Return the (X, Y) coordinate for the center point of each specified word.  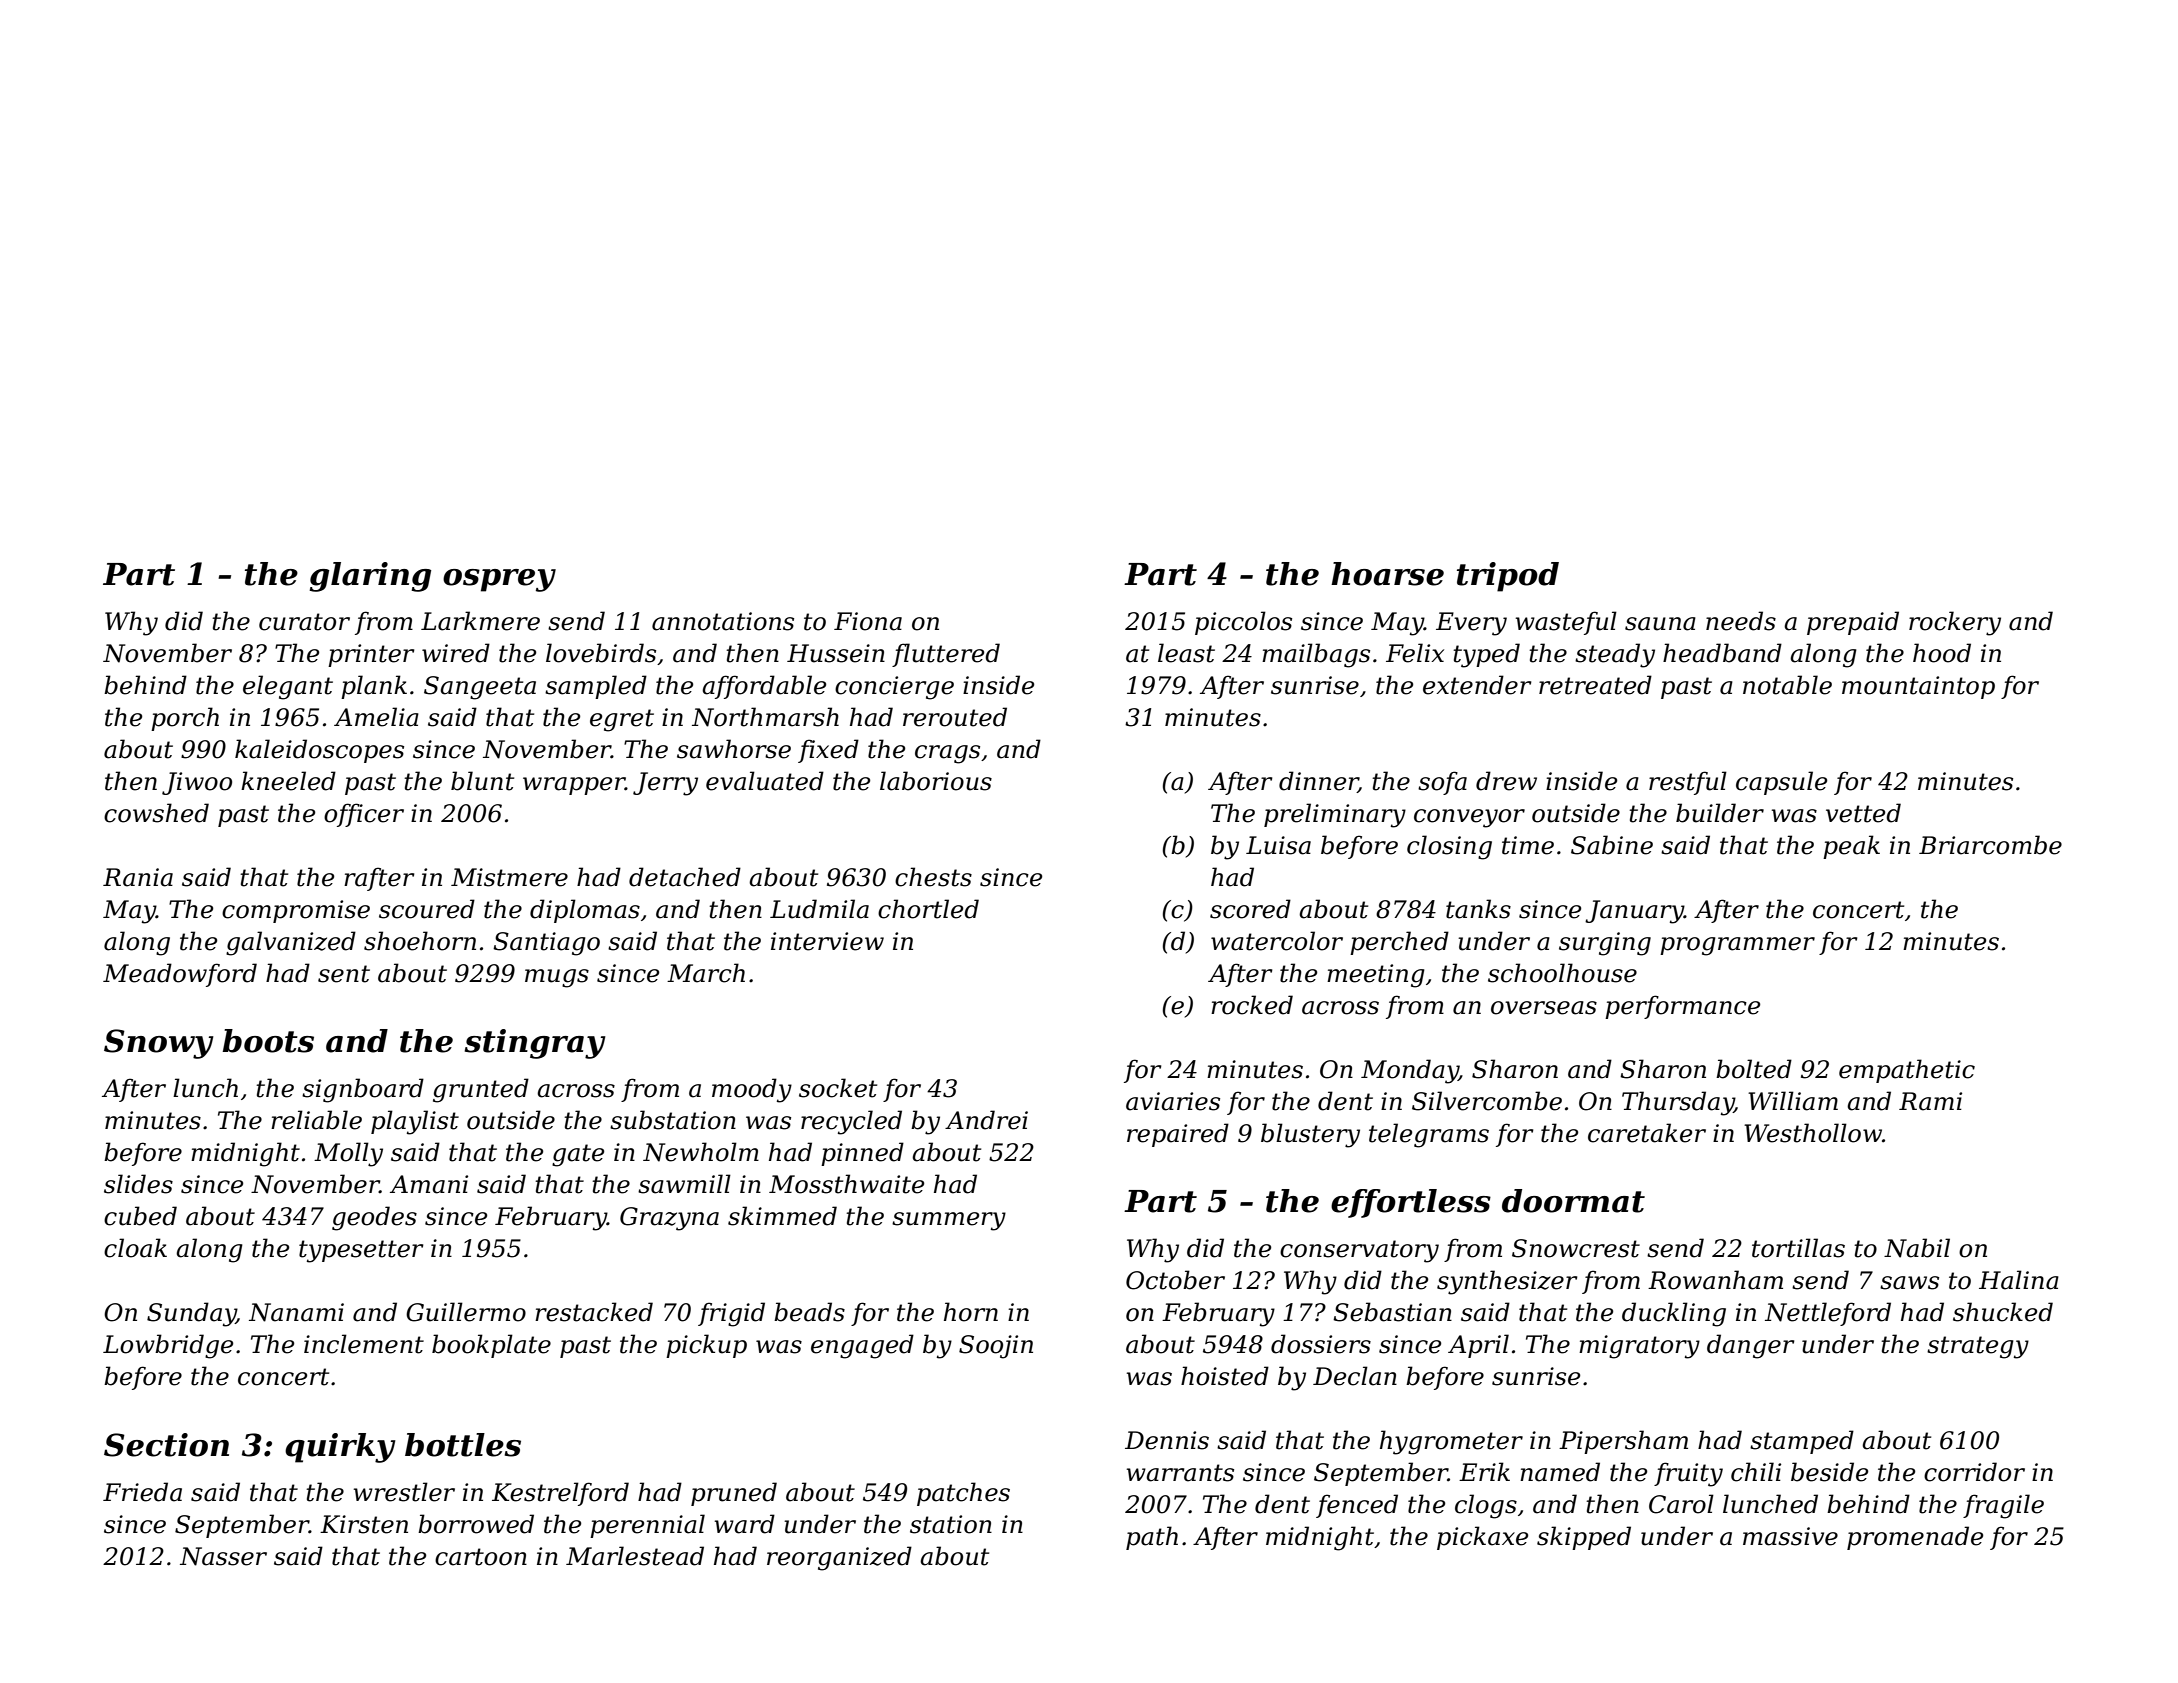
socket (838, 1088)
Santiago (546, 944)
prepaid (1853, 623)
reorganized (839, 1558)
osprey (499, 580)
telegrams (1429, 1135)
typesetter (361, 1251)
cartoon (481, 1557)
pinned (862, 1154)
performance (1682, 1007)
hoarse (1387, 574)
